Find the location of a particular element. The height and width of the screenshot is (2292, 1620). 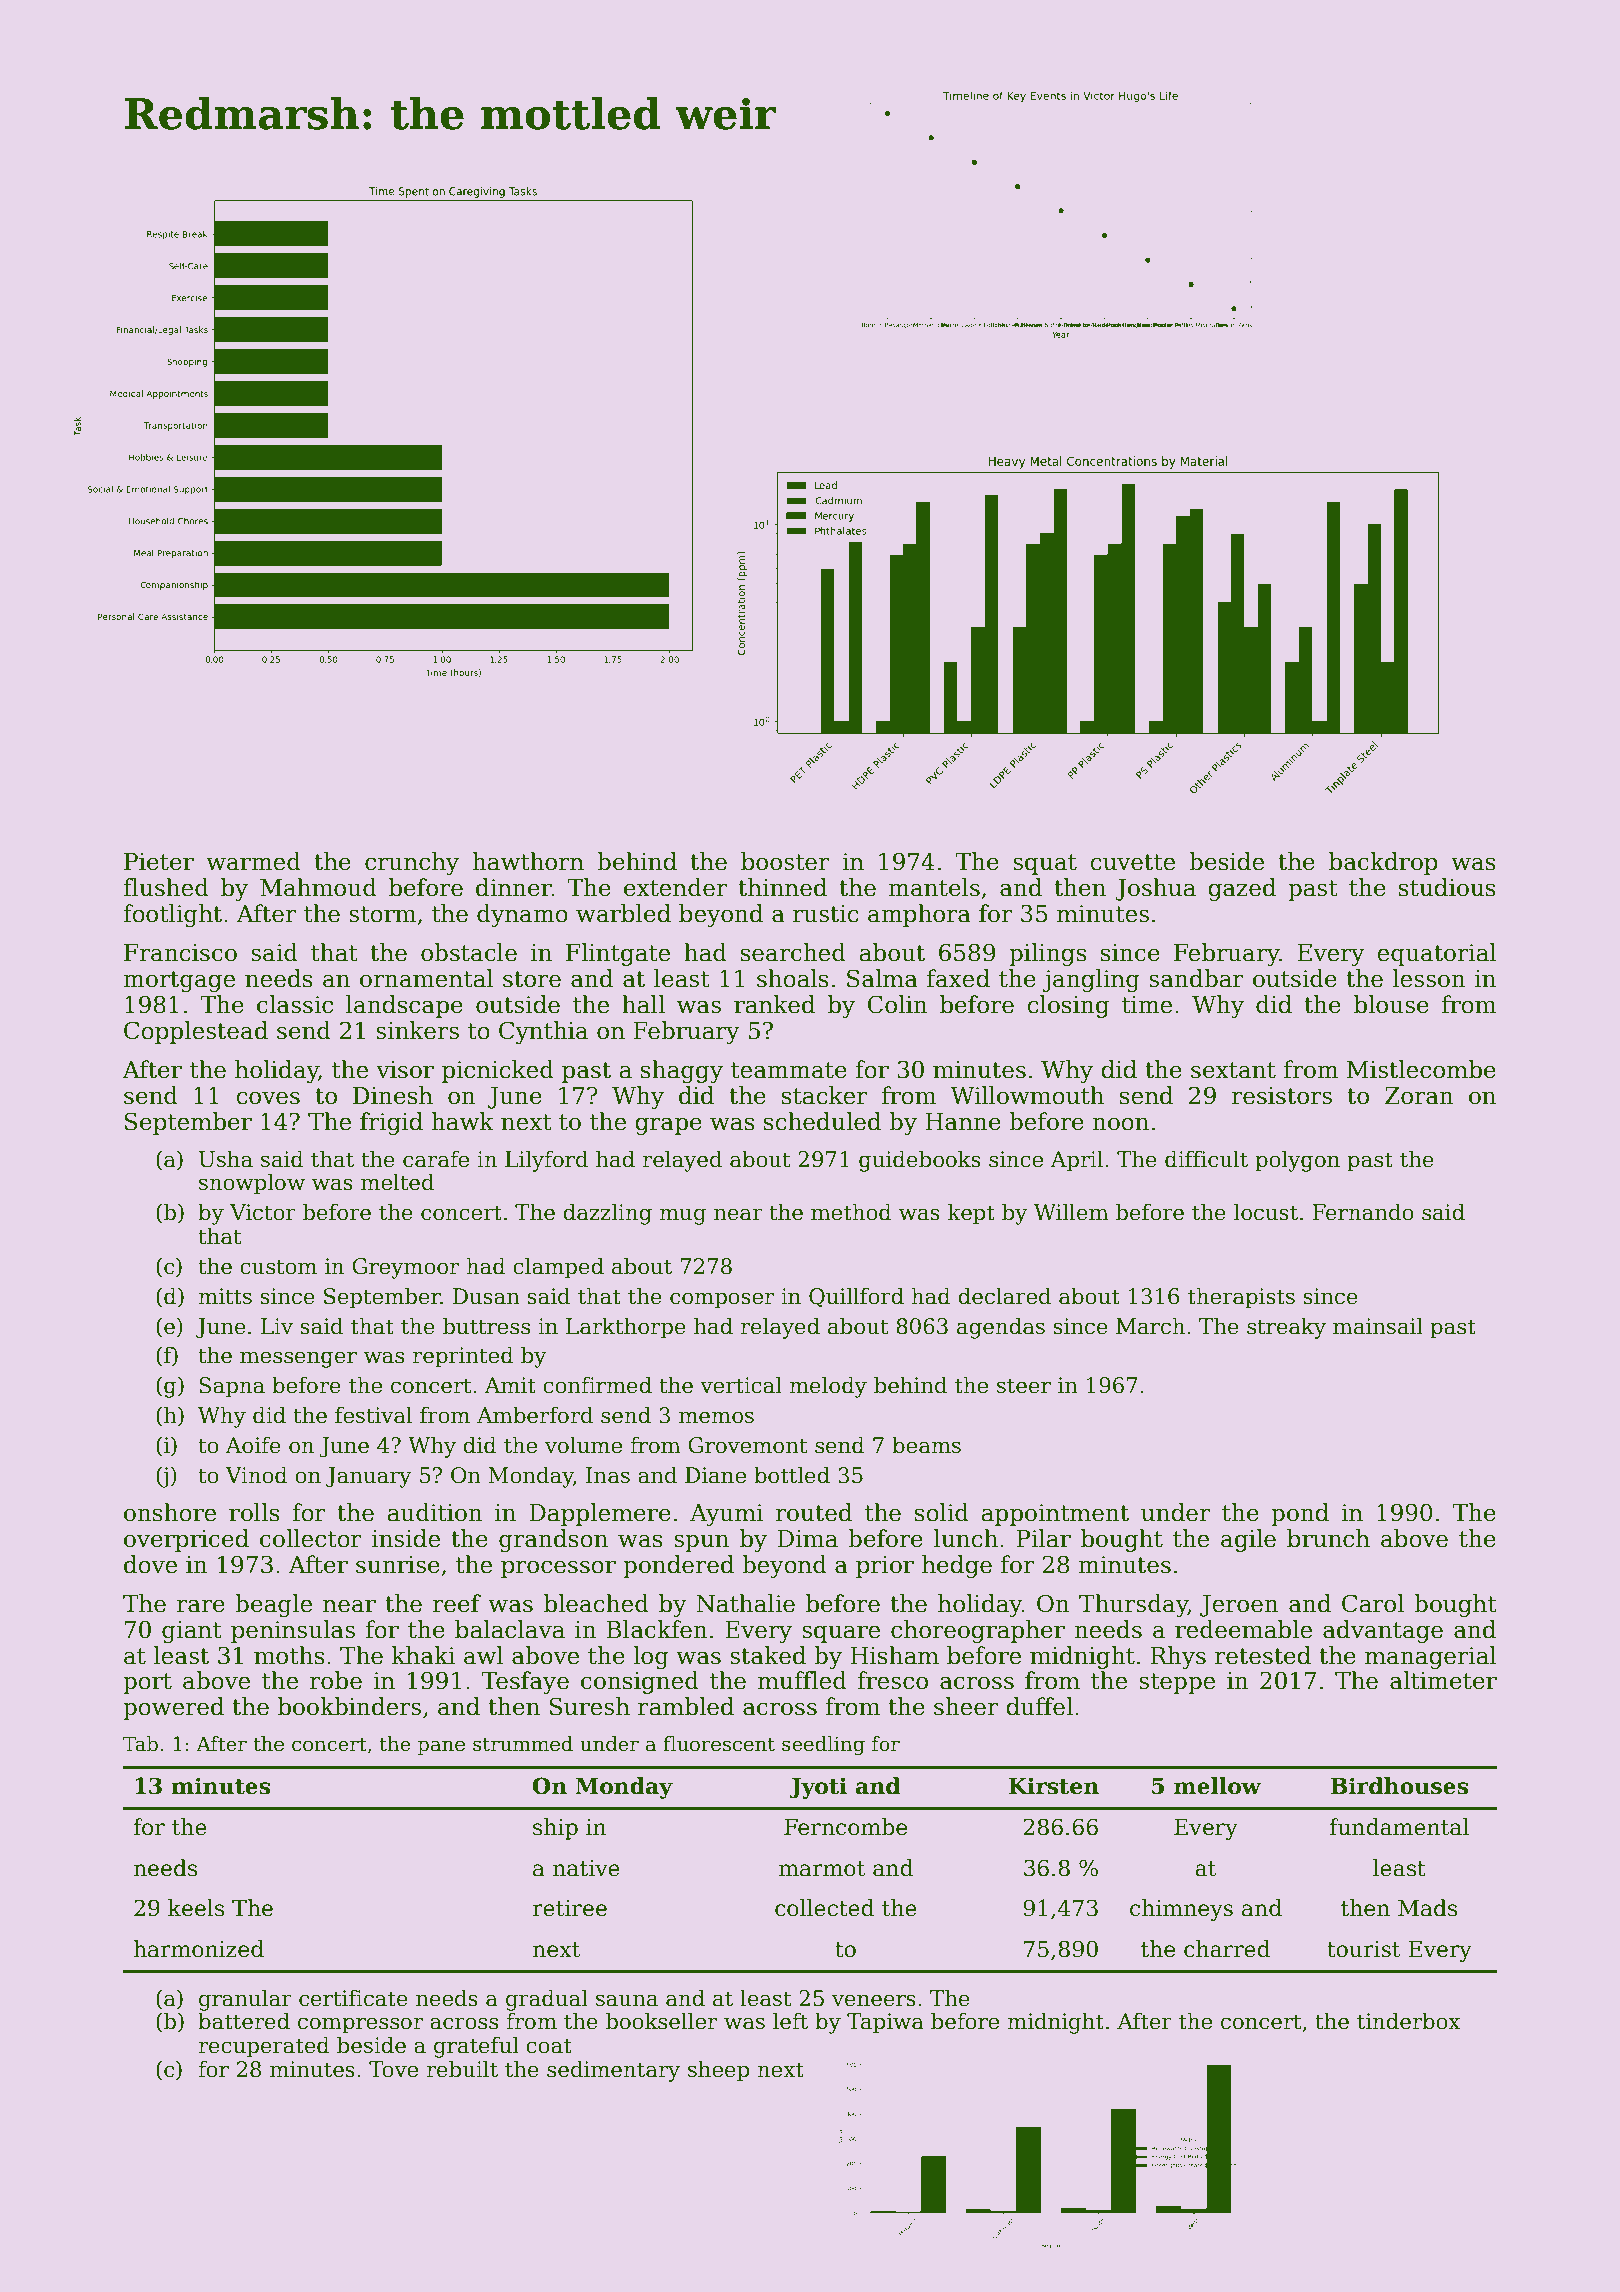

keels is located at coordinates (196, 1908).
